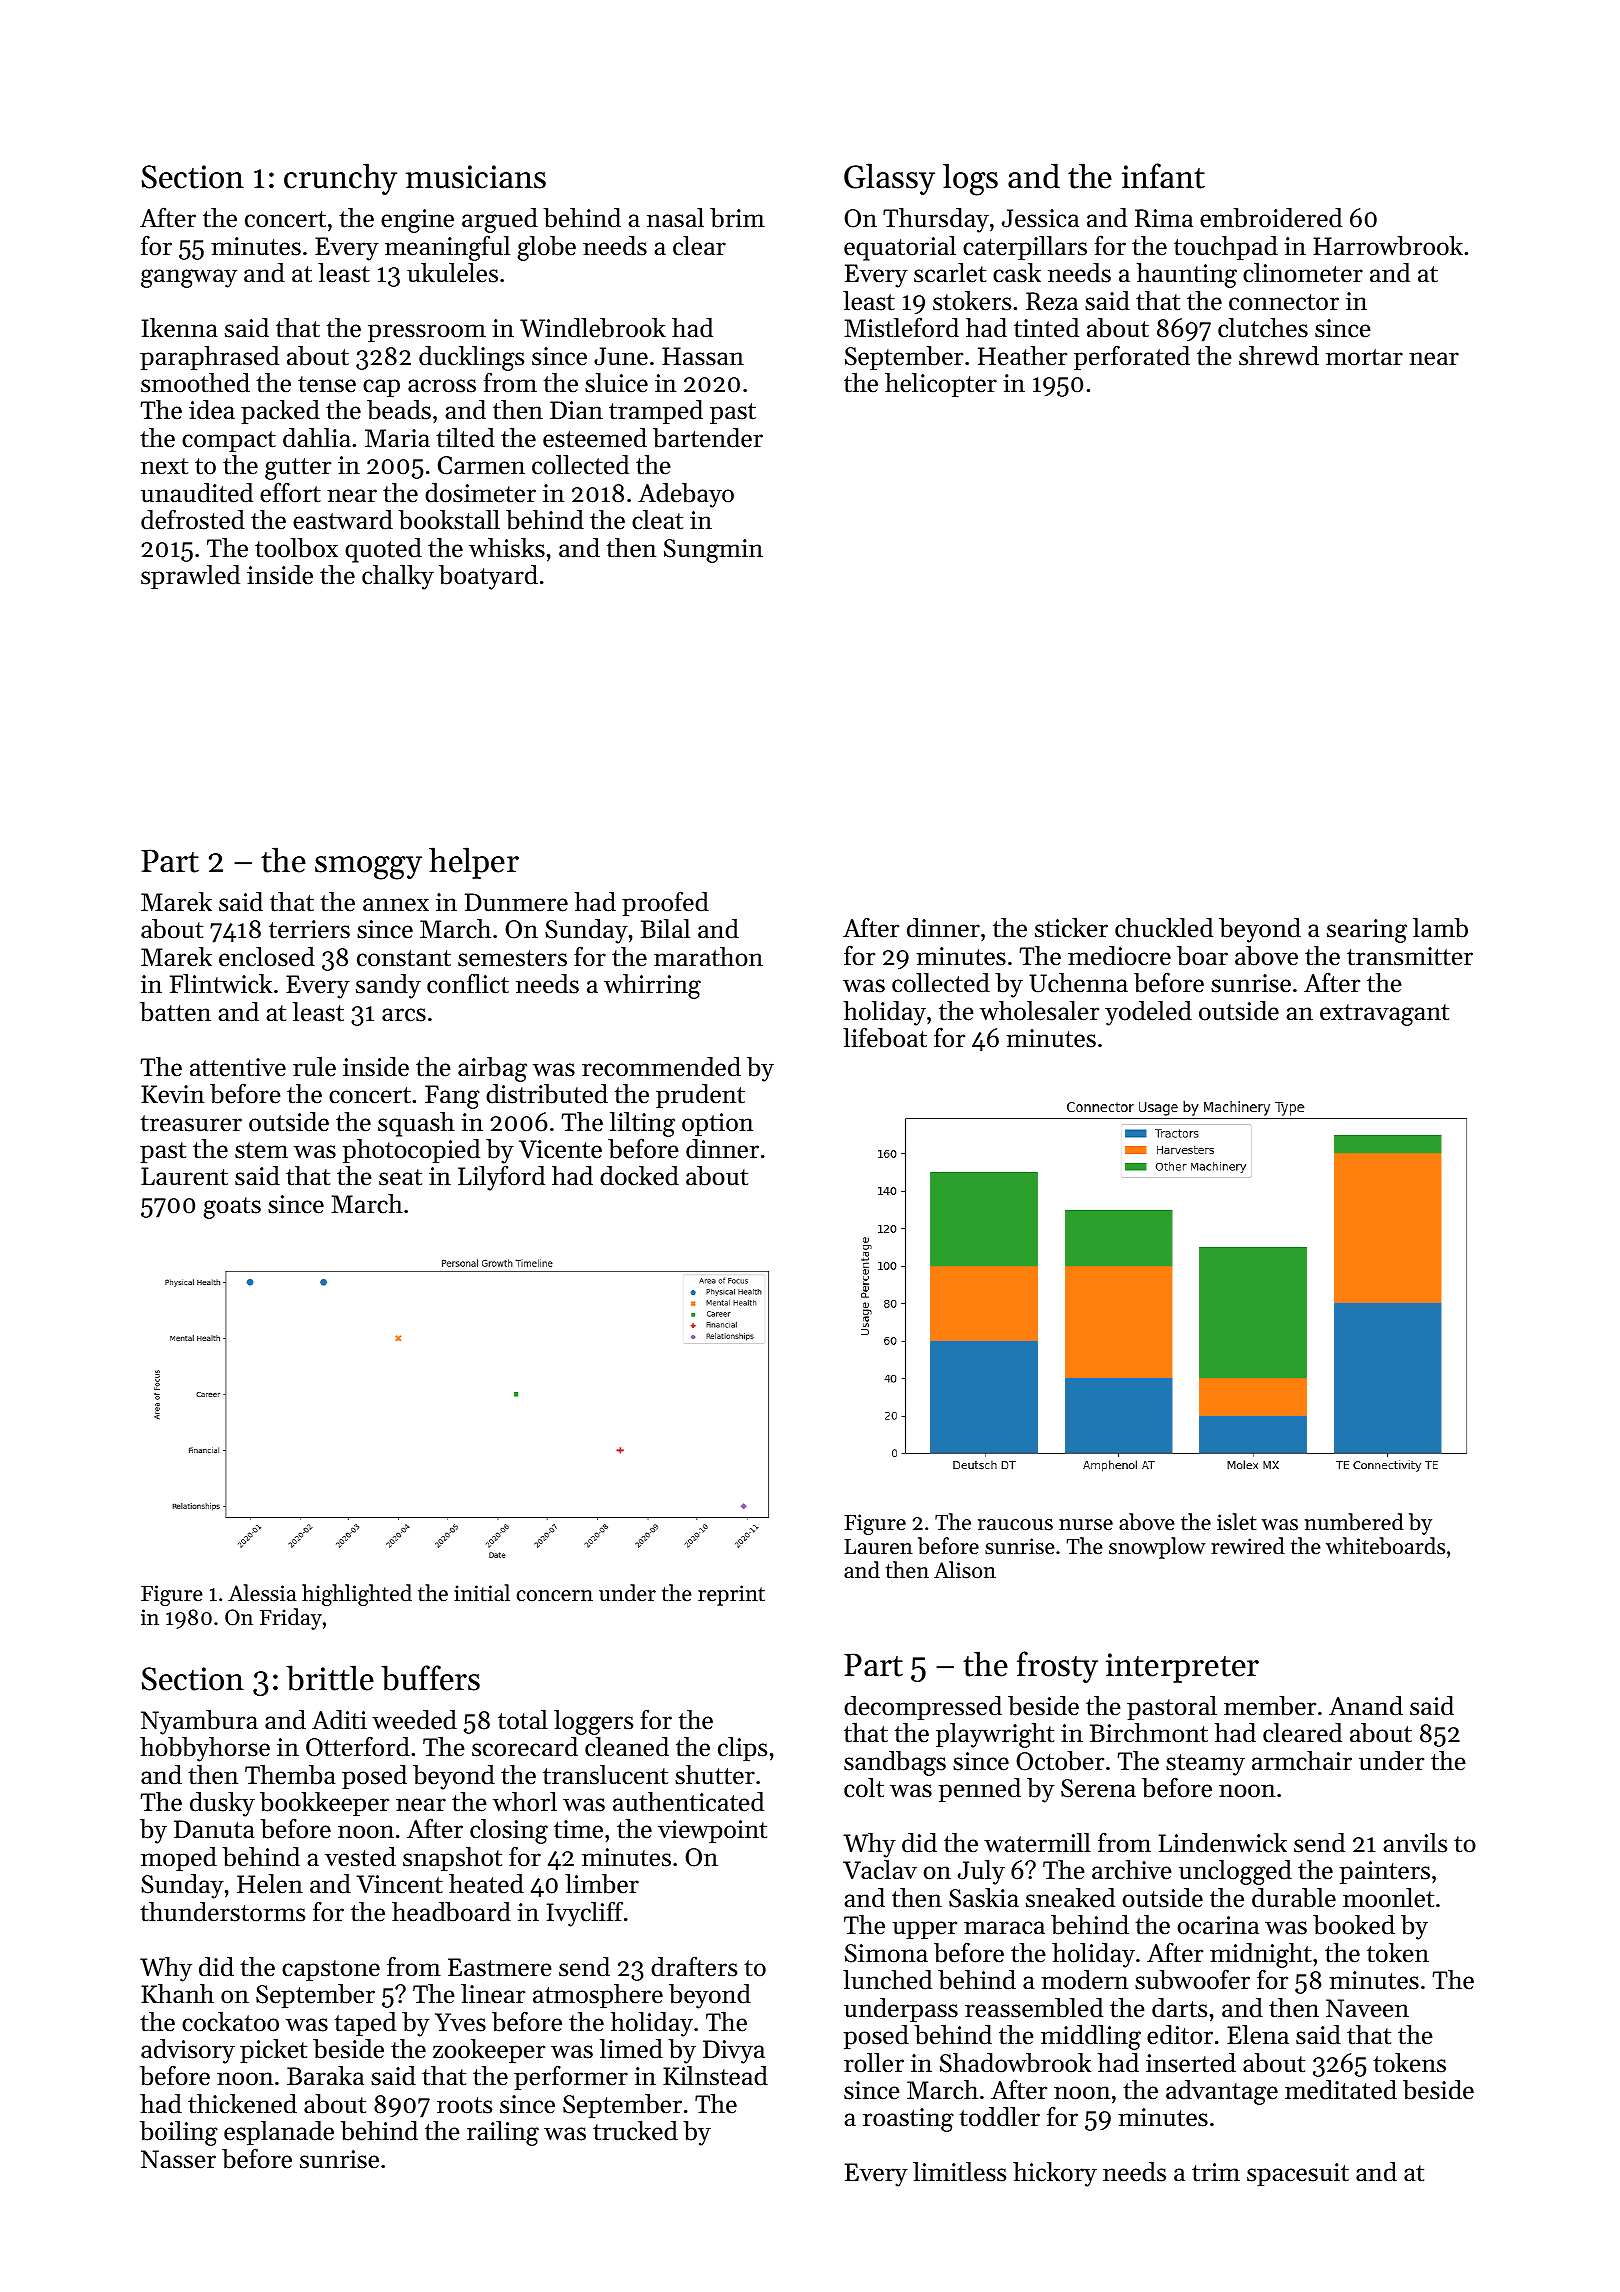 This image has width=1620, height=2292. What do you see at coordinates (340, 179) in the image?
I see `crunchy` at bounding box center [340, 179].
